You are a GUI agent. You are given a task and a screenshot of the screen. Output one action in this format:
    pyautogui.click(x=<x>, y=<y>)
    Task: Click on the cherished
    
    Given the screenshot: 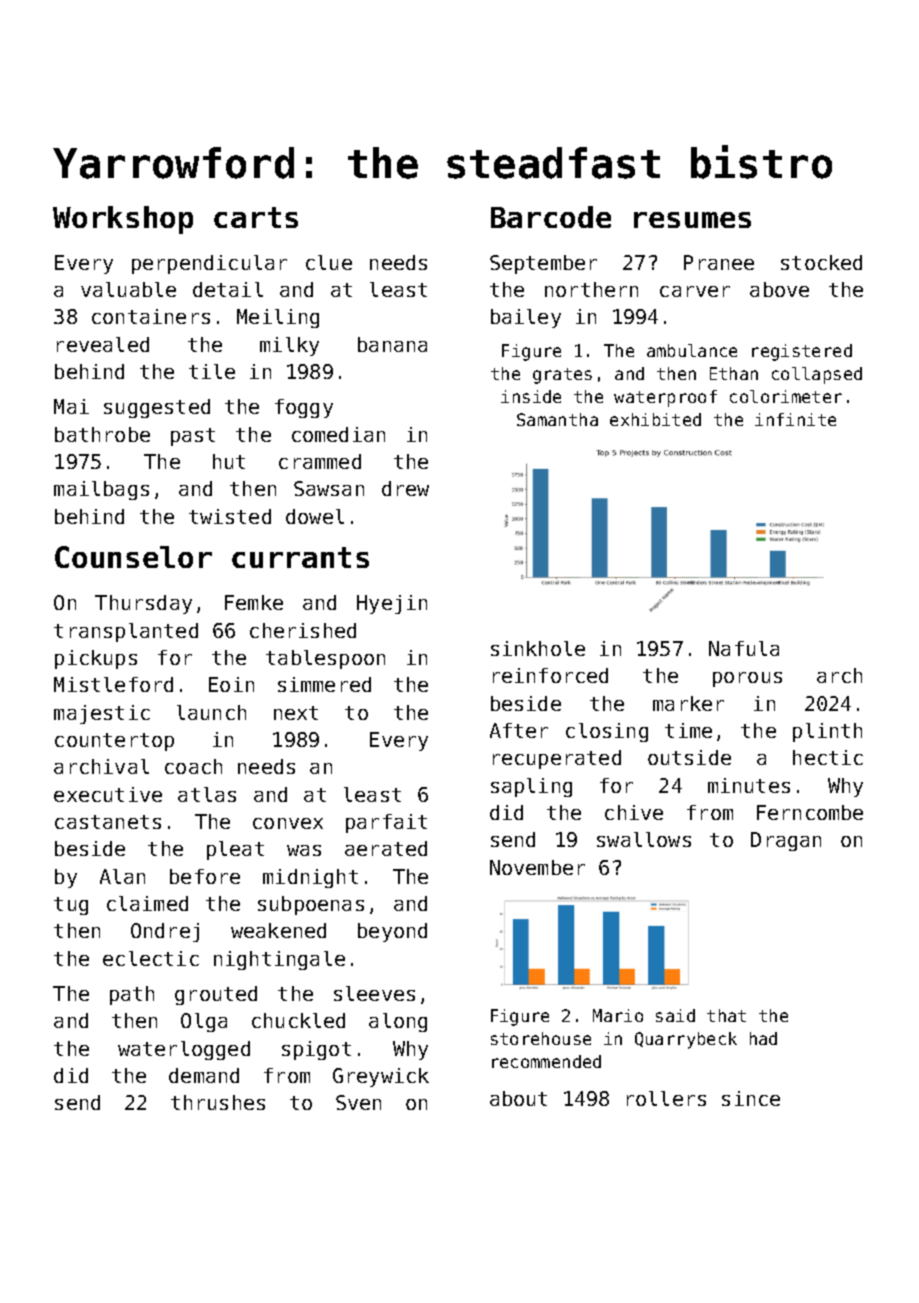 What is the action you would take?
    pyautogui.click(x=303, y=630)
